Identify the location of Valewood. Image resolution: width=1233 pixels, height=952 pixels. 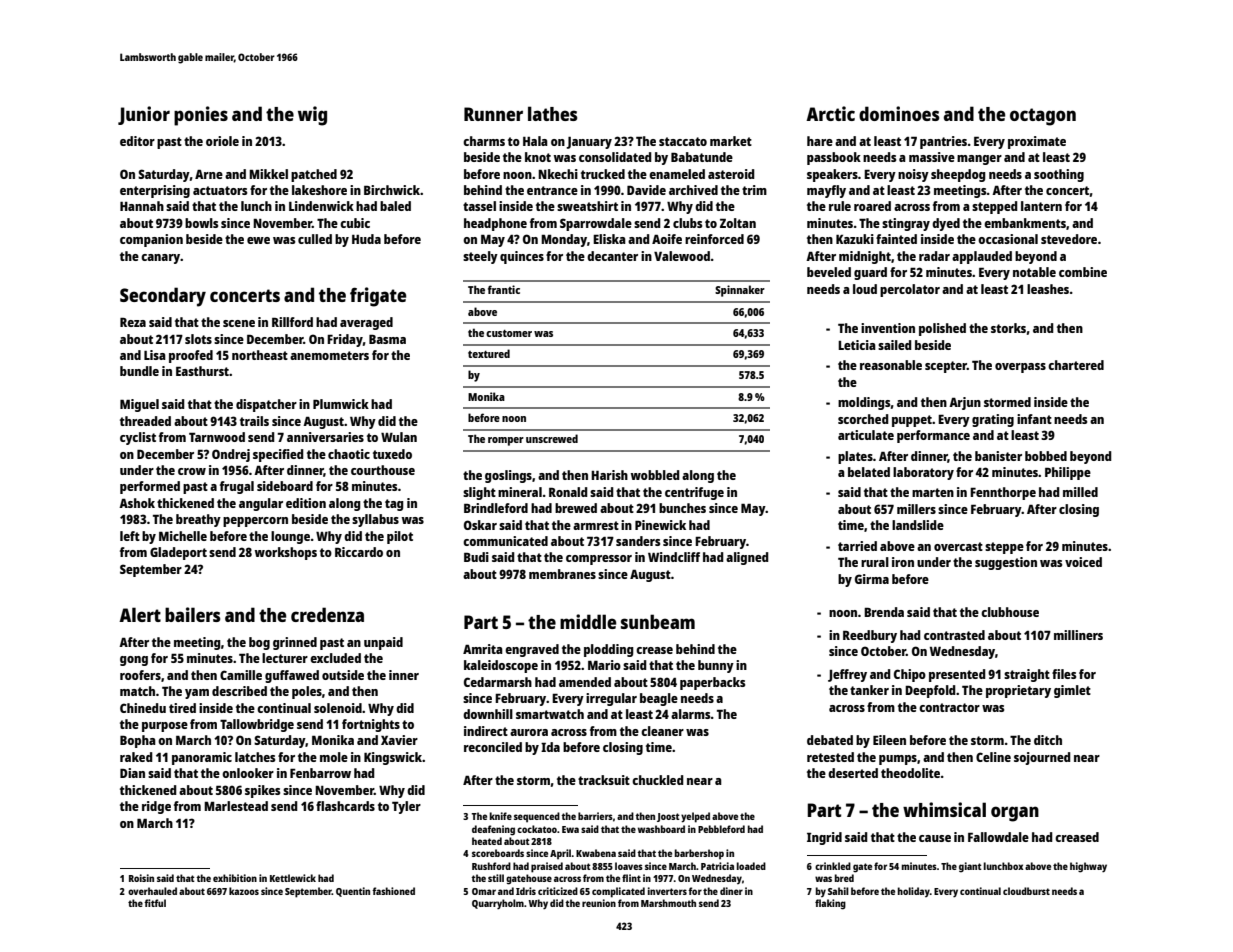
(682, 256).
